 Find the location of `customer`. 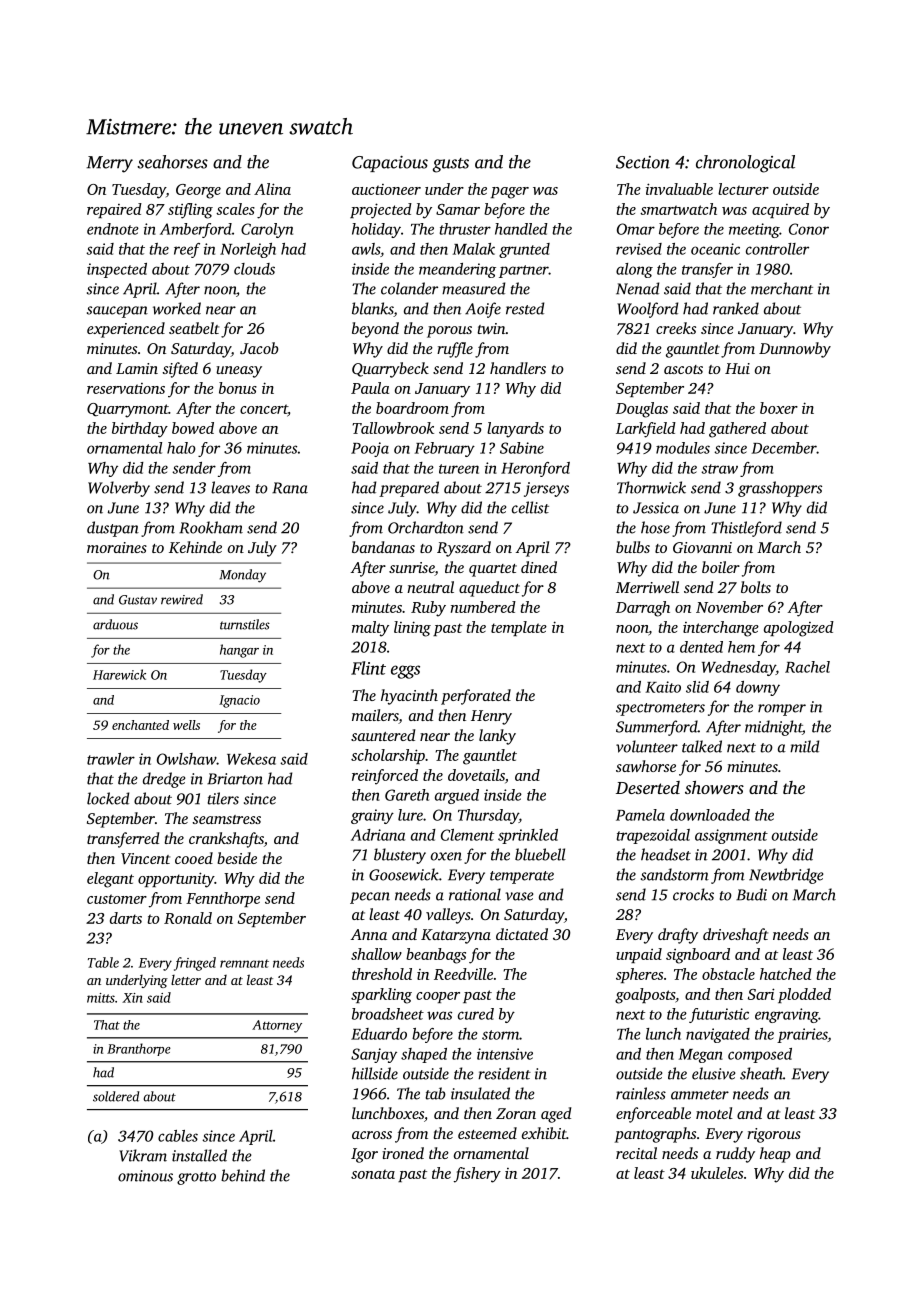

customer is located at coordinates (117, 899).
